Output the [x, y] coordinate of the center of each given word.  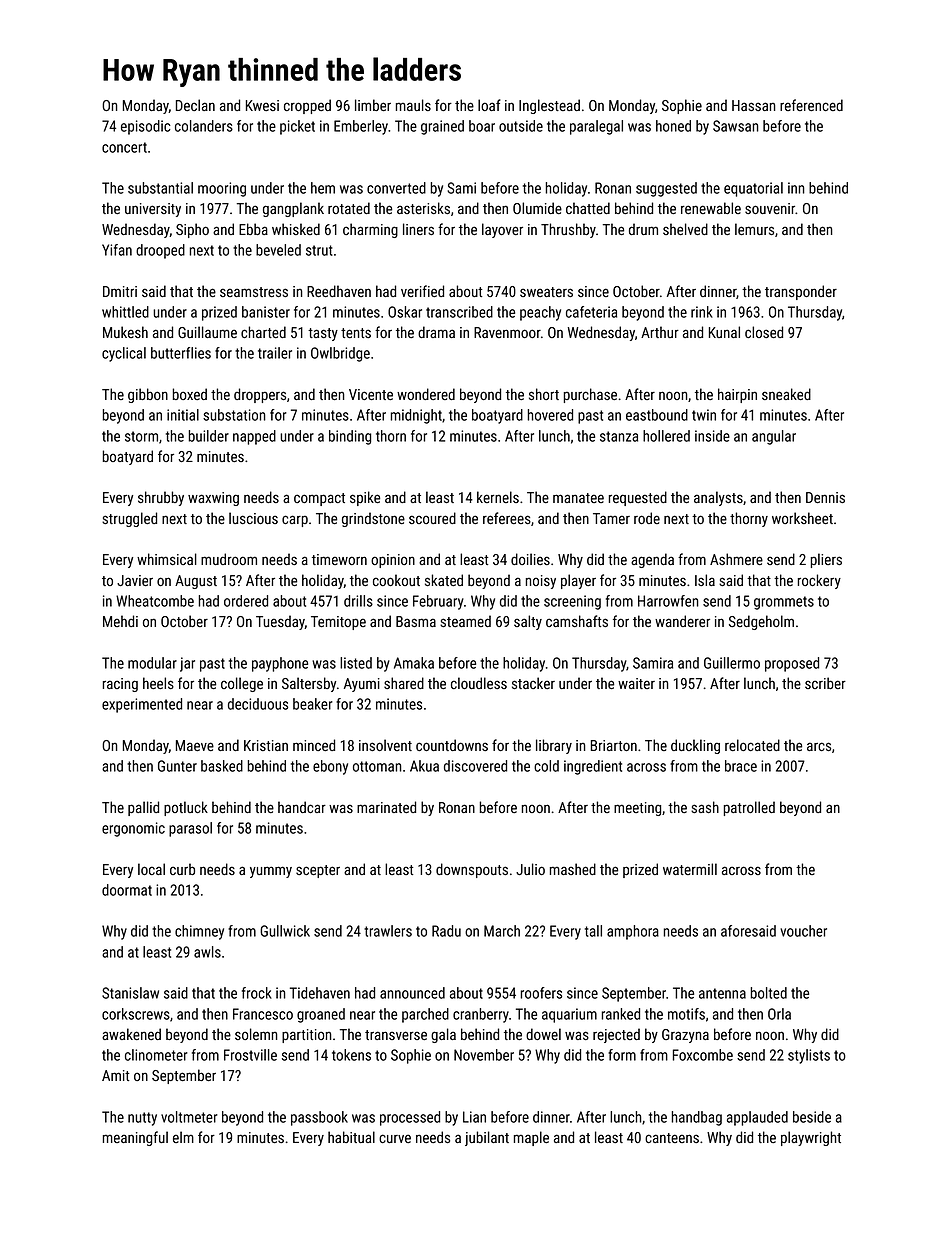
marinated [386, 807]
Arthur [660, 332]
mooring [222, 189]
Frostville [250, 1055]
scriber [825, 683]
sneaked [786, 394]
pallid [143, 808]
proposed [792, 664]
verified [422, 291]
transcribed [459, 312]
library [554, 746]
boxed [189, 394]
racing [120, 685]
